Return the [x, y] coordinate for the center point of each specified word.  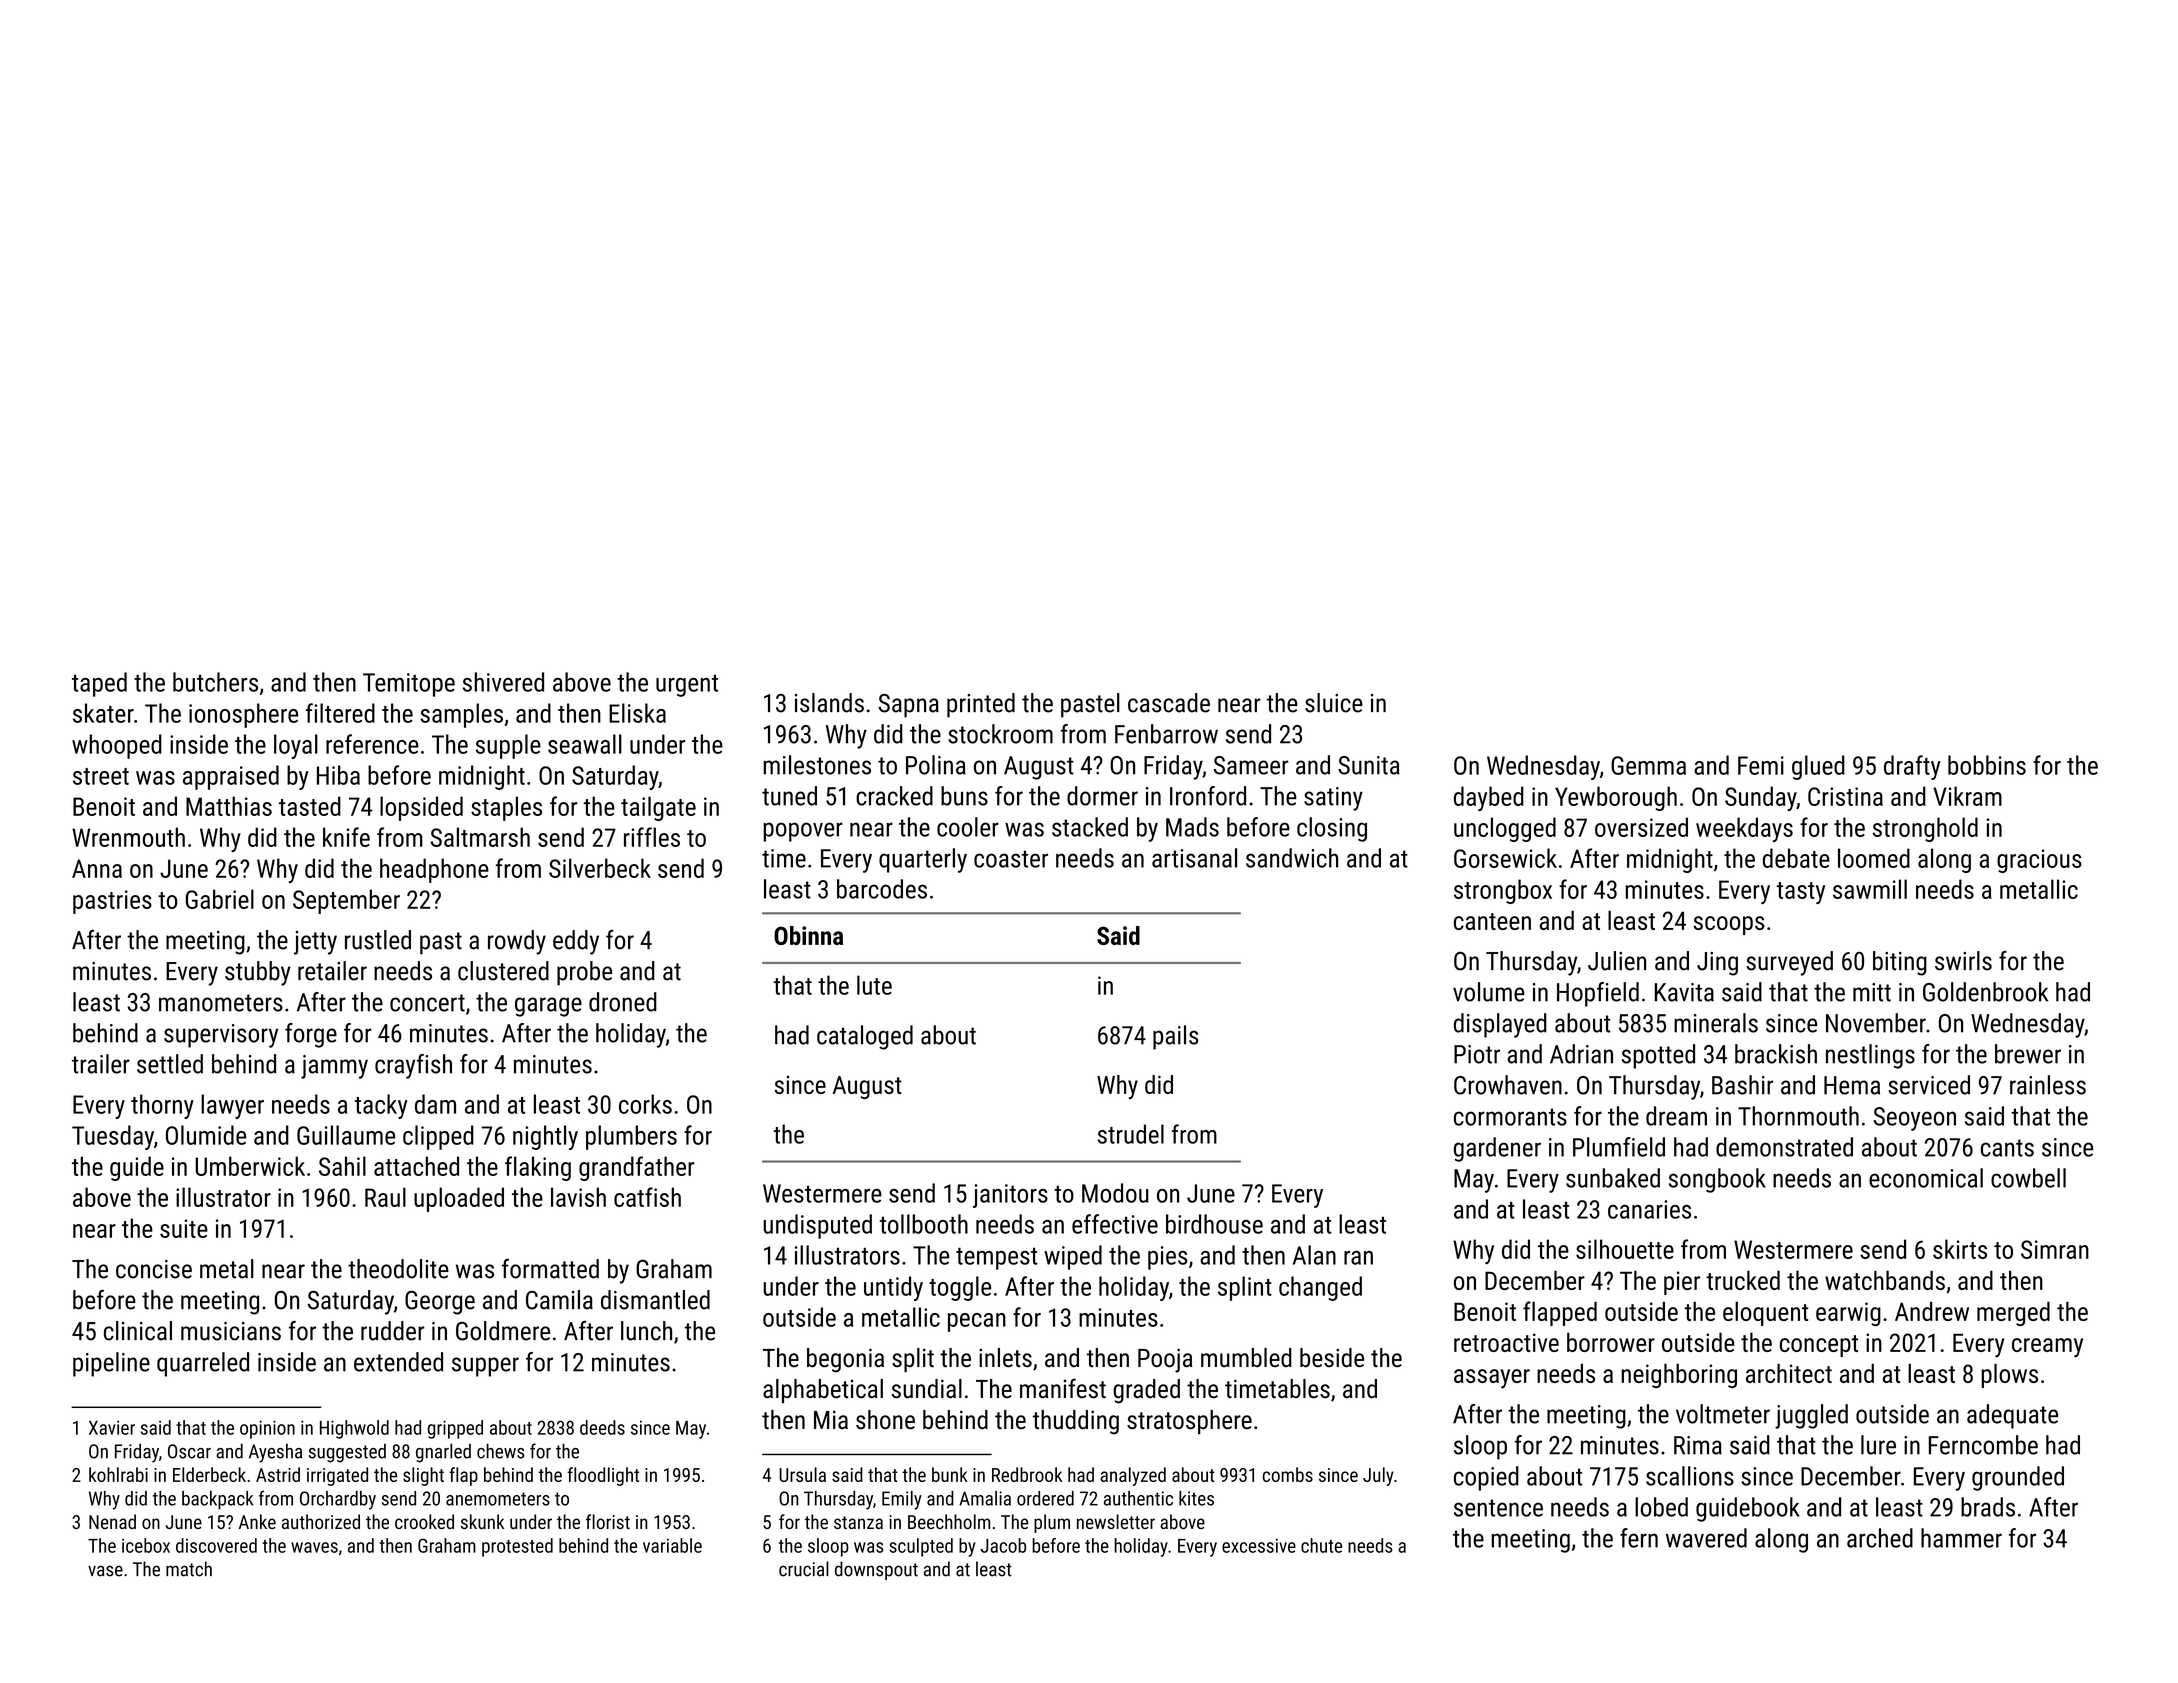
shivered [503, 682]
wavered [1706, 1538]
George [440, 1303]
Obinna [808, 935]
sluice [1334, 703]
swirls [1963, 961]
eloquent [1765, 1314]
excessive [1259, 1546]
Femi [1761, 765]
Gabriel [220, 899]
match [189, 1569]
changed [1320, 1288]
